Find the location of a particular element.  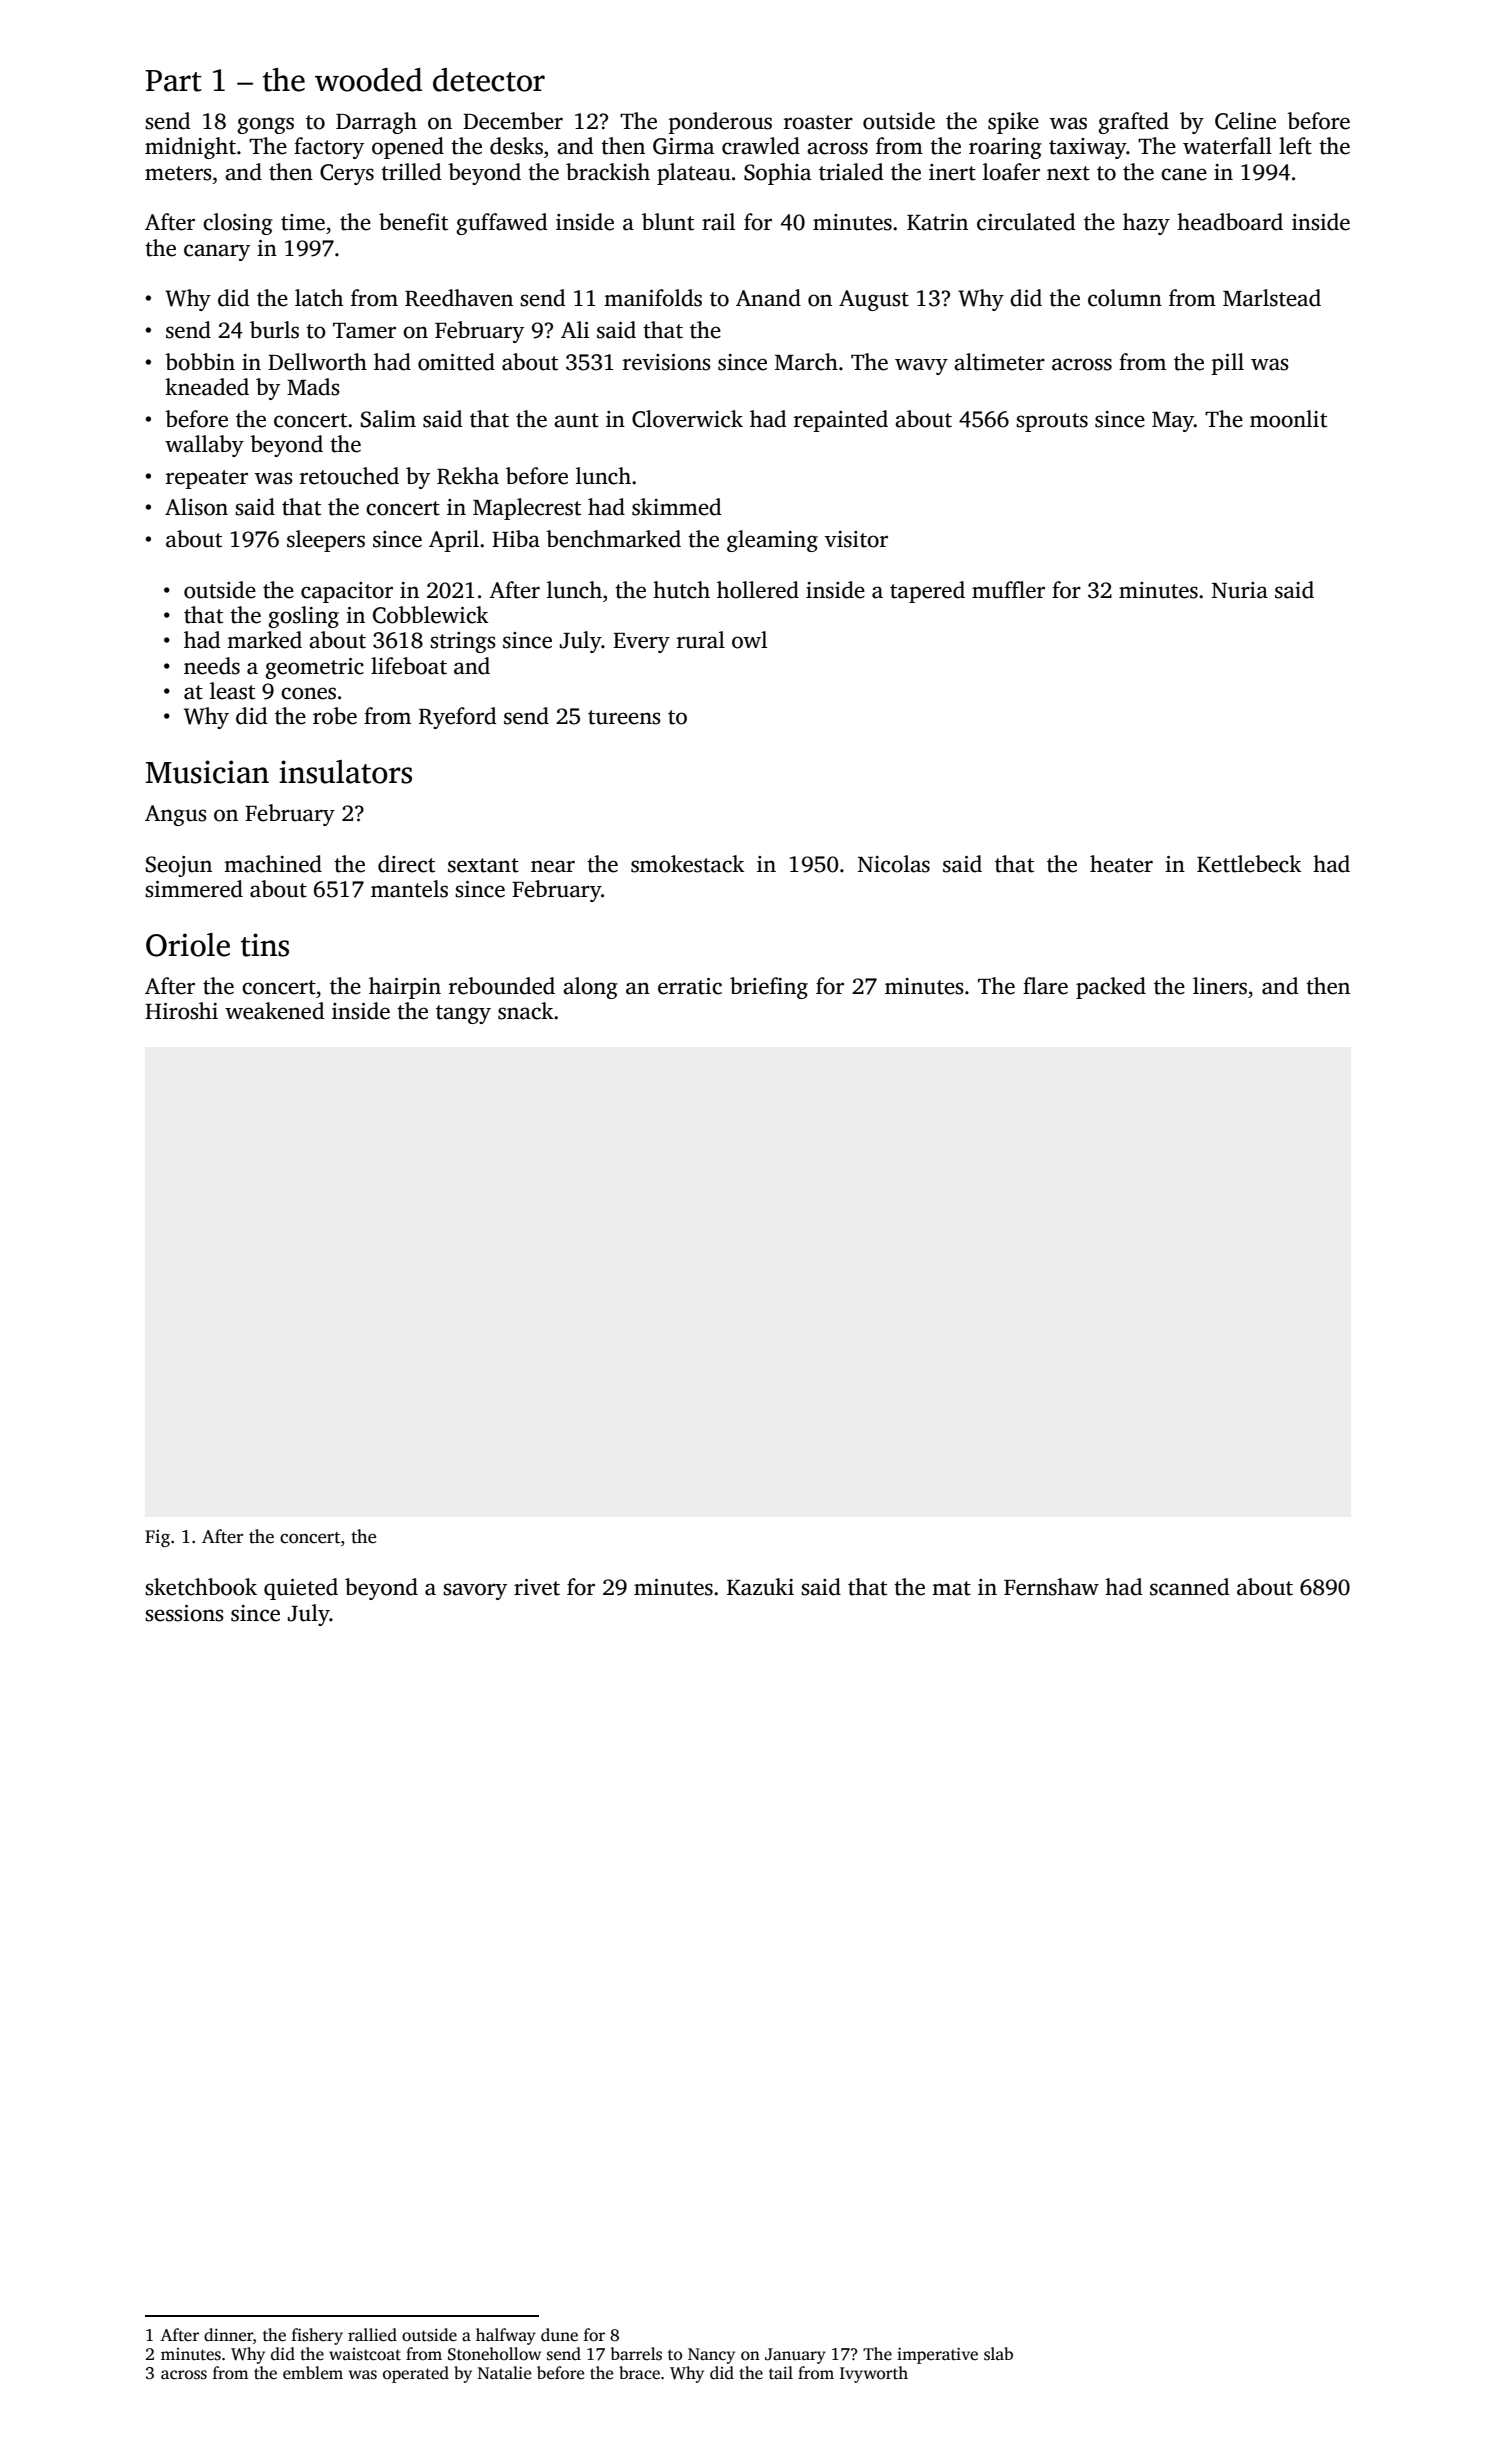

halfway is located at coordinates (506, 2336).
